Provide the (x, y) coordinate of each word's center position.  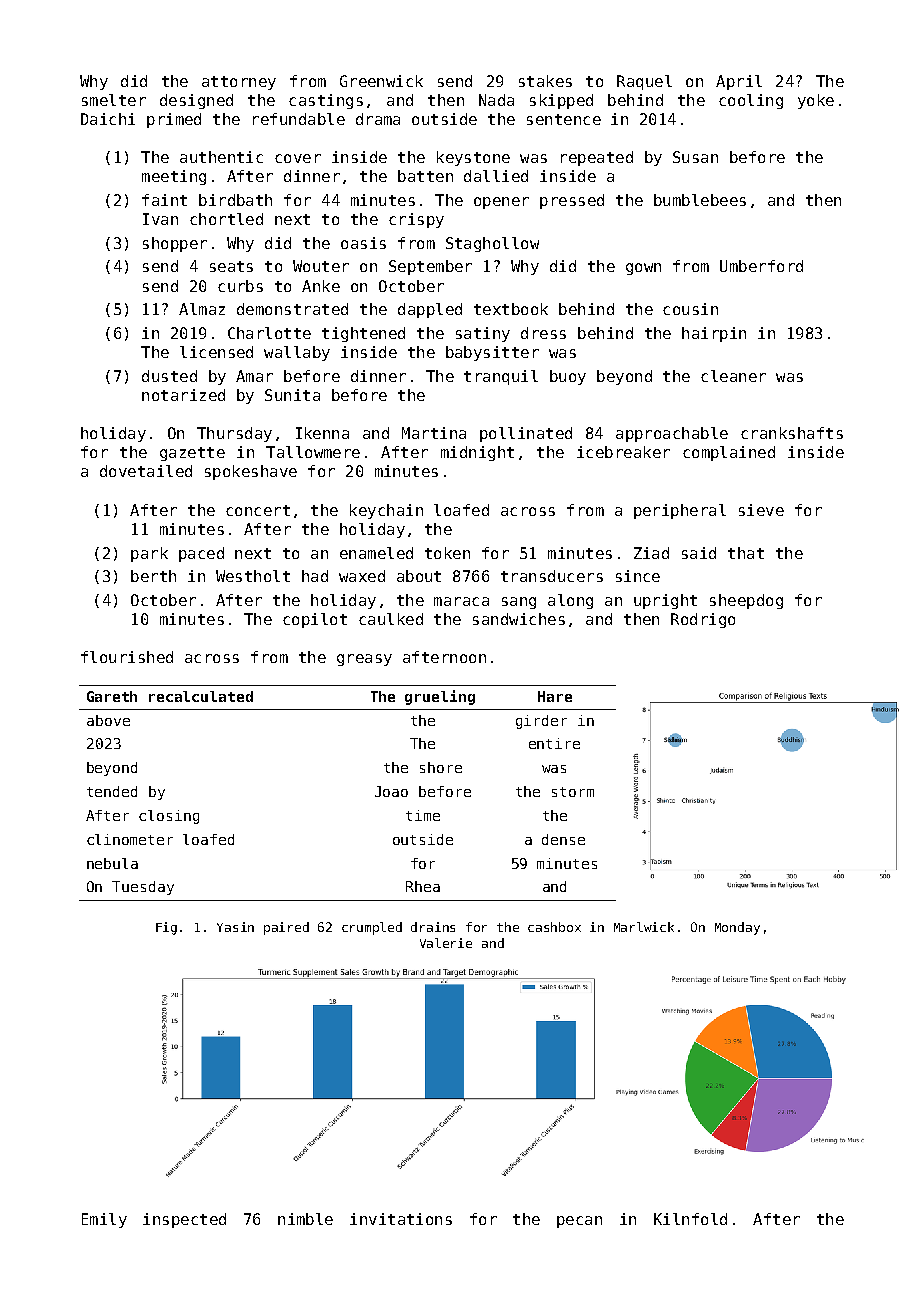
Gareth (112, 696)
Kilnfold (690, 1219)
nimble (305, 1219)
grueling (440, 697)
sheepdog (746, 601)
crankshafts (792, 433)
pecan (579, 1222)
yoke (816, 101)
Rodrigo (703, 620)
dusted (169, 376)
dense (563, 839)
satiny (483, 334)
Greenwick (381, 81)
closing (169, 817)
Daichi (108, 119)
